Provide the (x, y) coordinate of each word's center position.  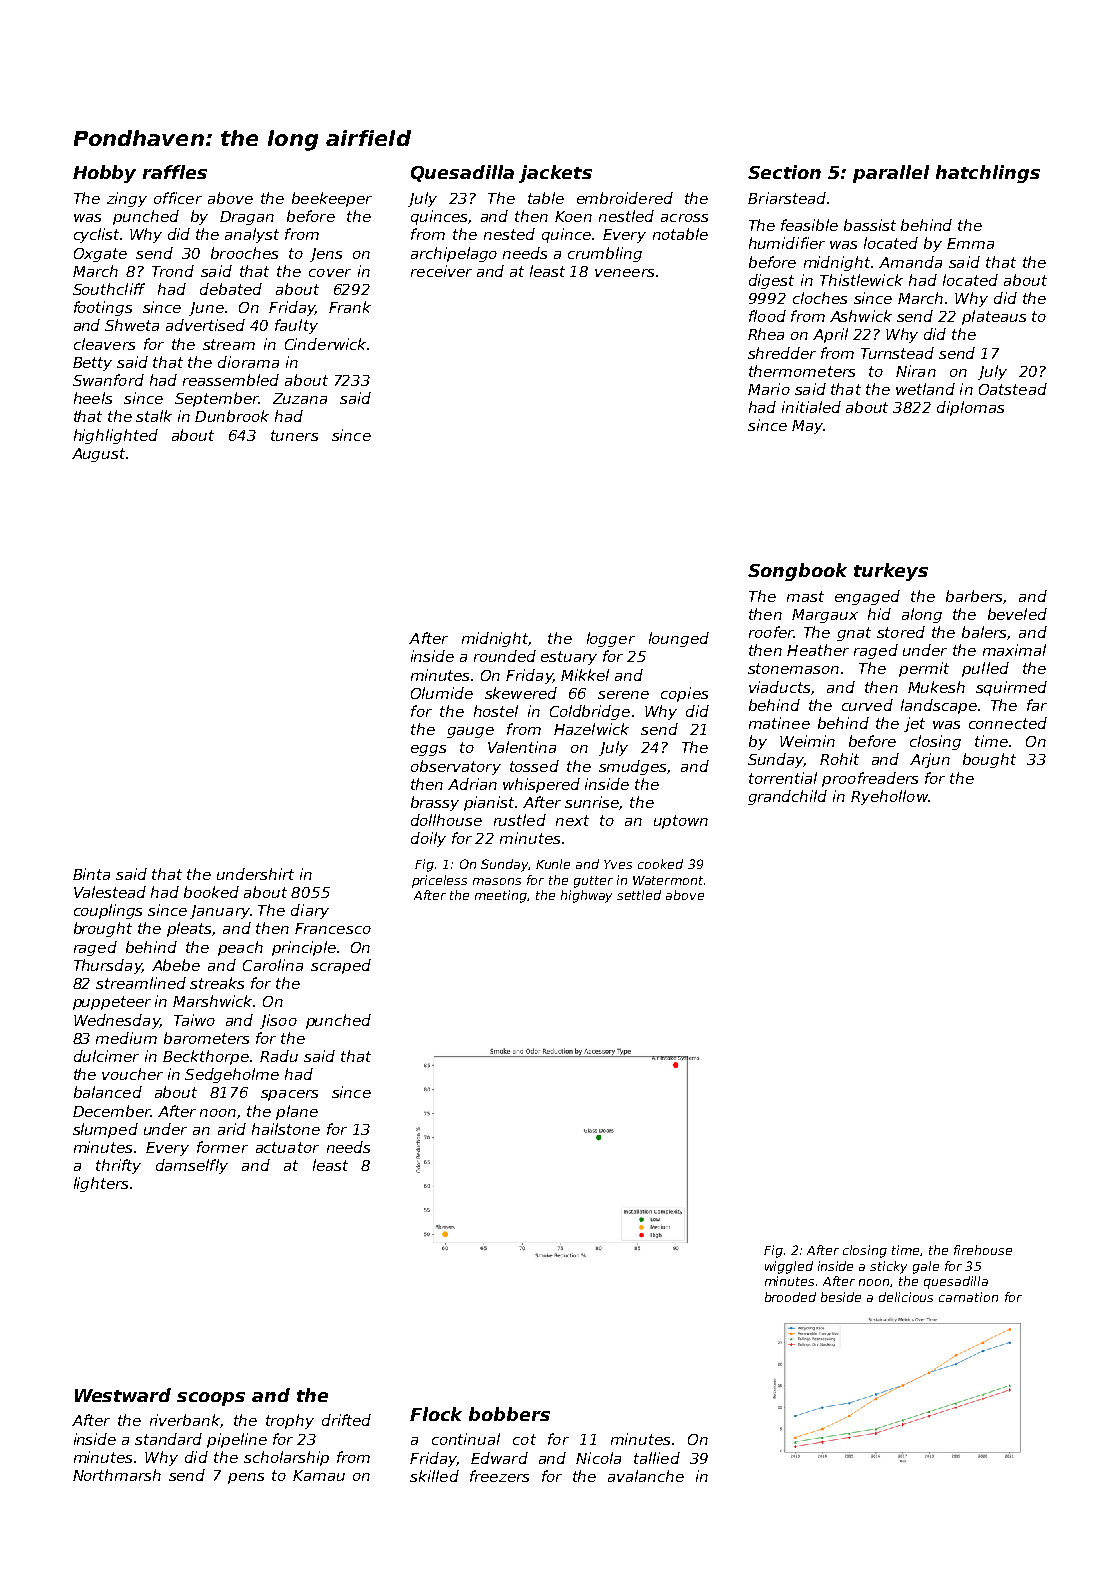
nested (509, 234)
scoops (211, 1399)
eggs (428, 750)
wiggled (789, 1267)
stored (901, 632)
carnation (968, 1297)
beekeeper (332, 199)
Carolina (273, 965)
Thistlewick (861, 280)
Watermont (668, 880)
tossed (534, 766)
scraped (341, 966)
